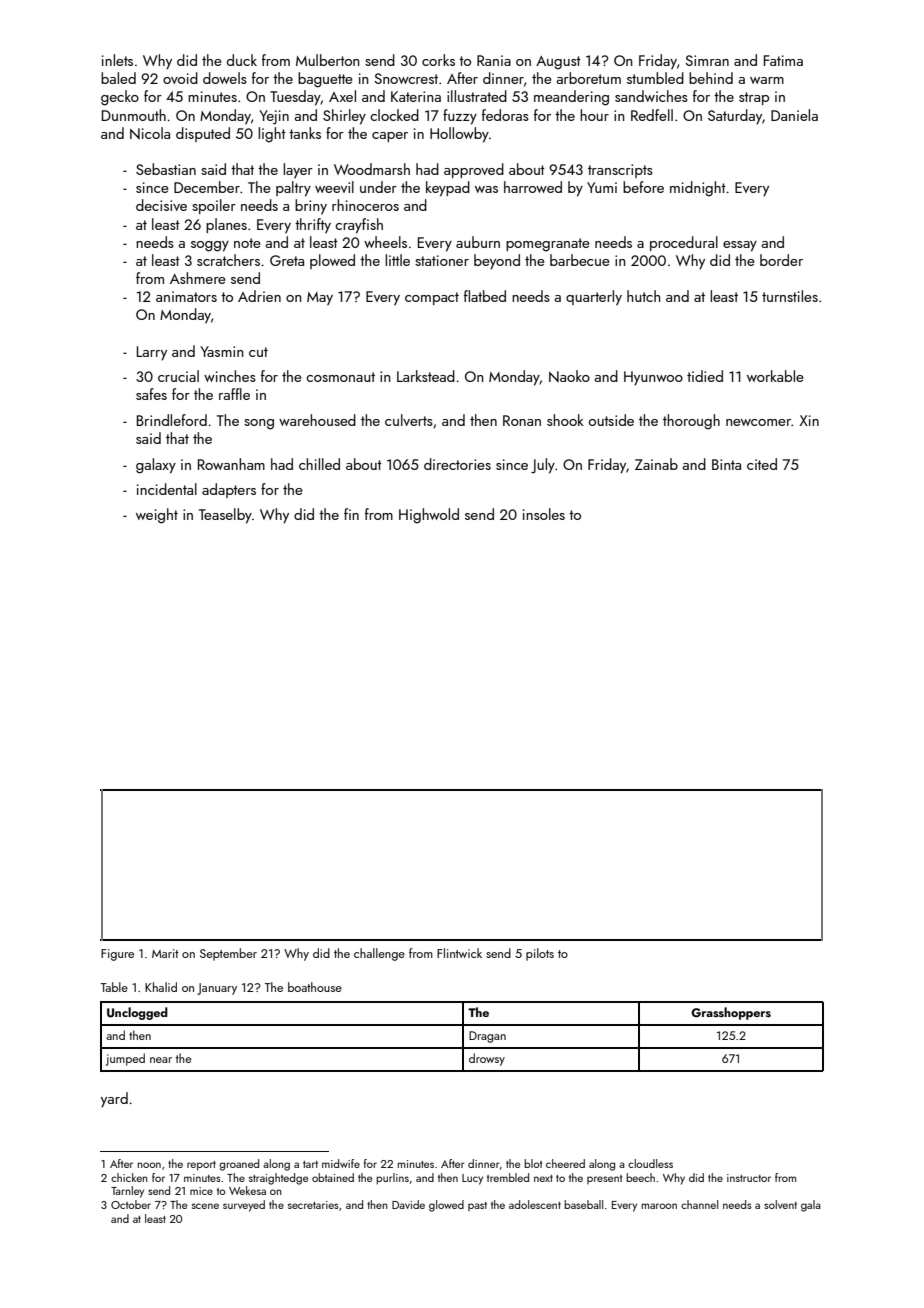  Describe the element at coordinates (762, 464) in the screenshot. I see `cited` at that location.
